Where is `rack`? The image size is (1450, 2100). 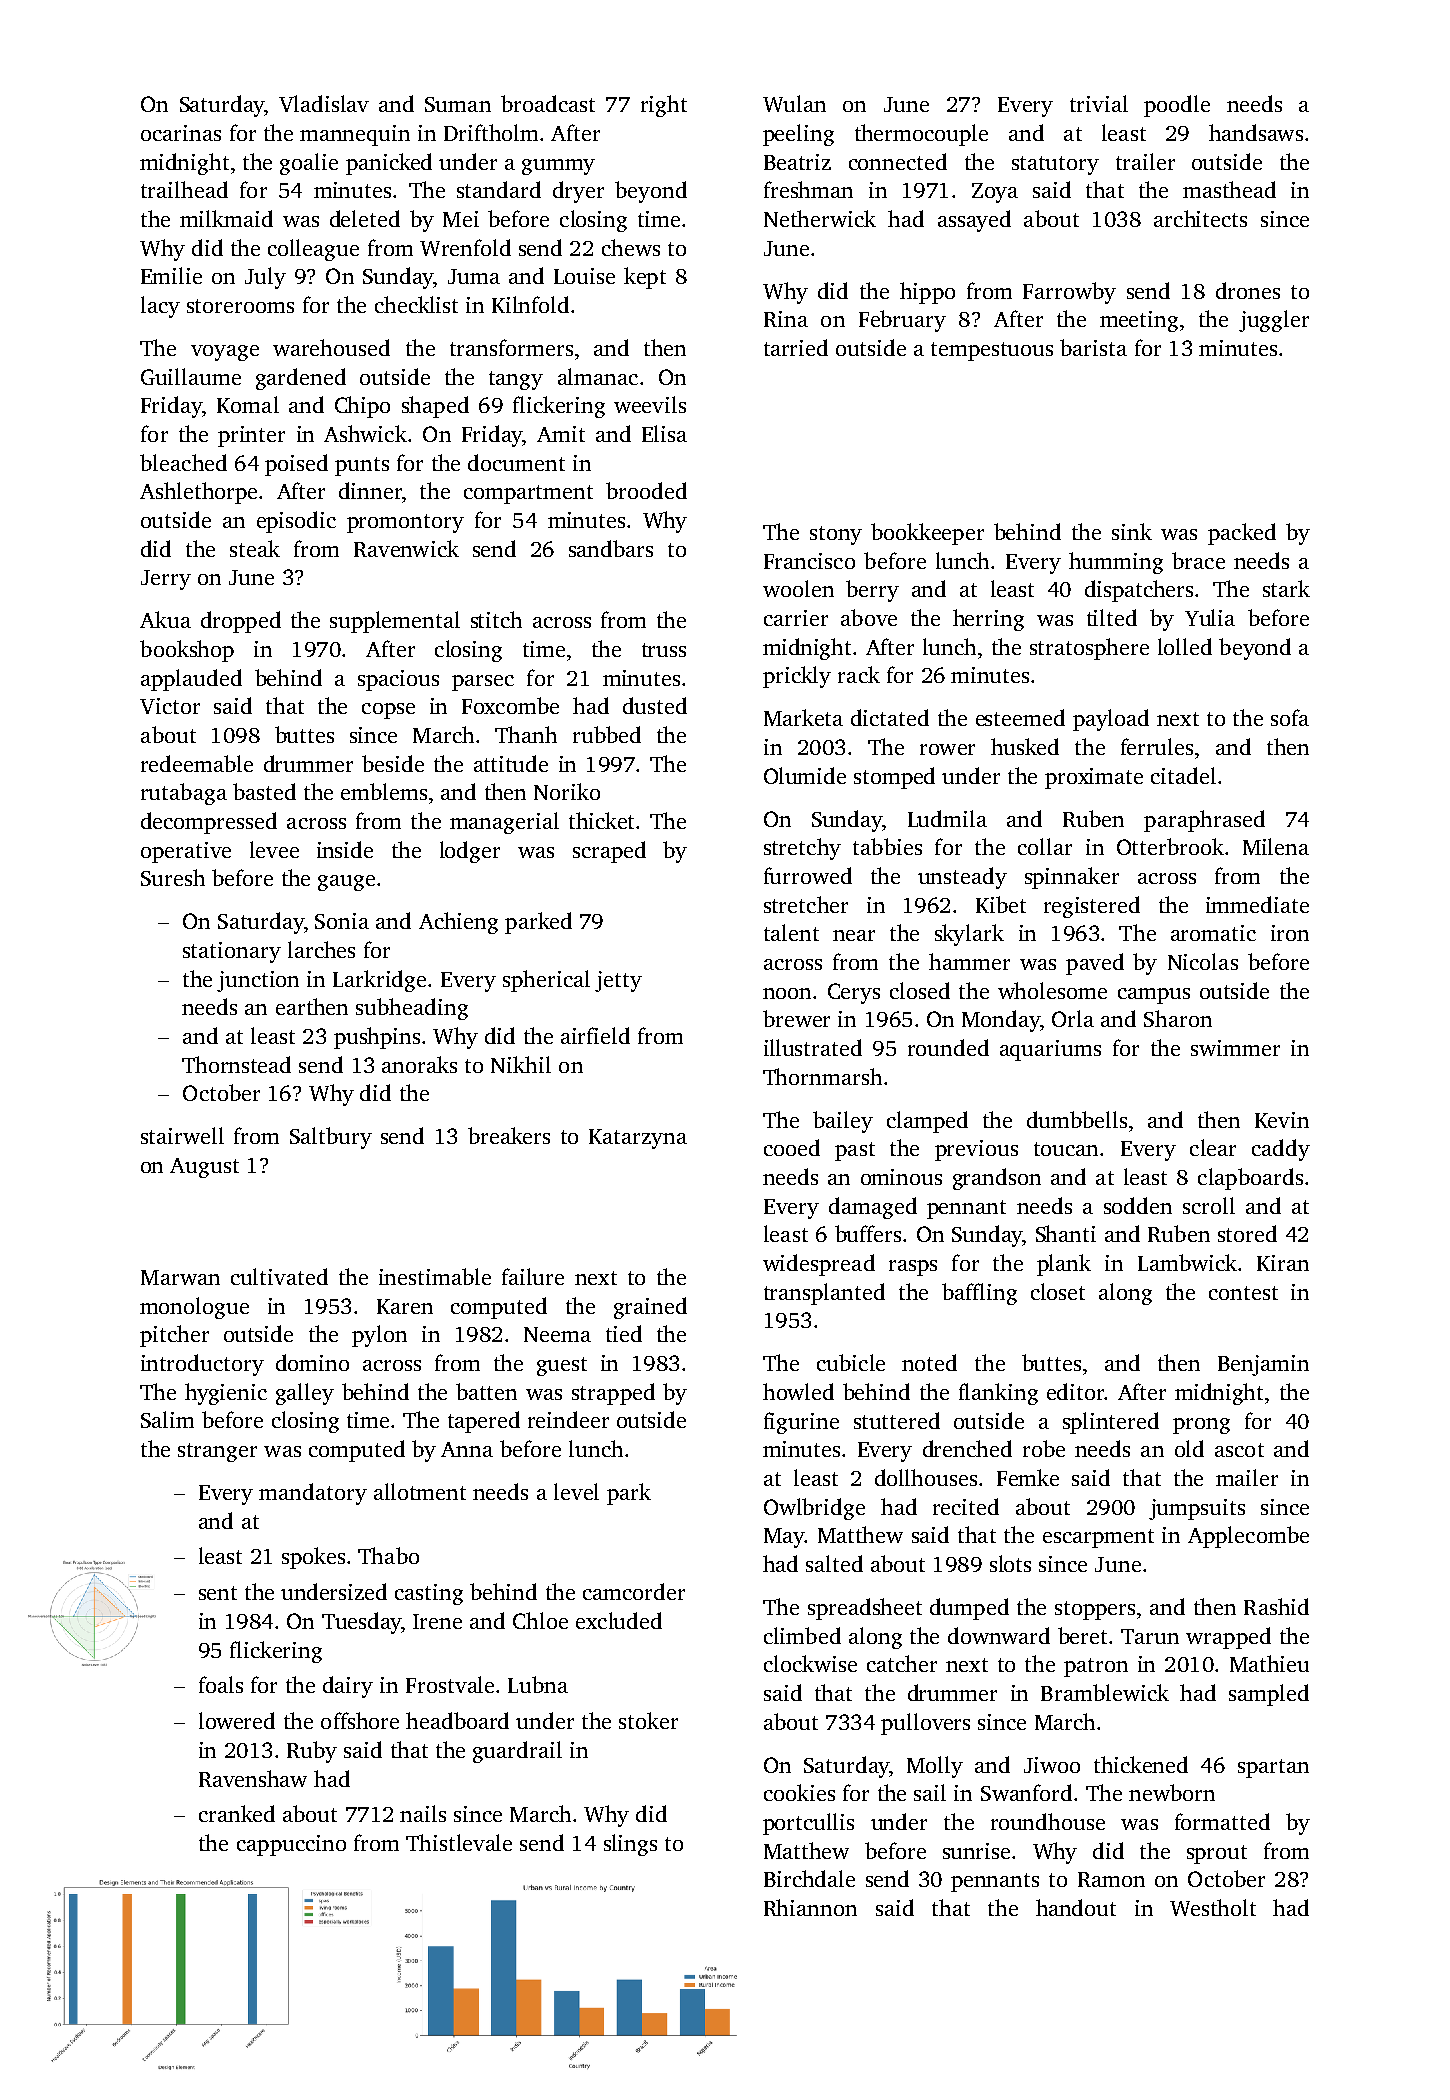
rack is located at coordinates (859, 674).
